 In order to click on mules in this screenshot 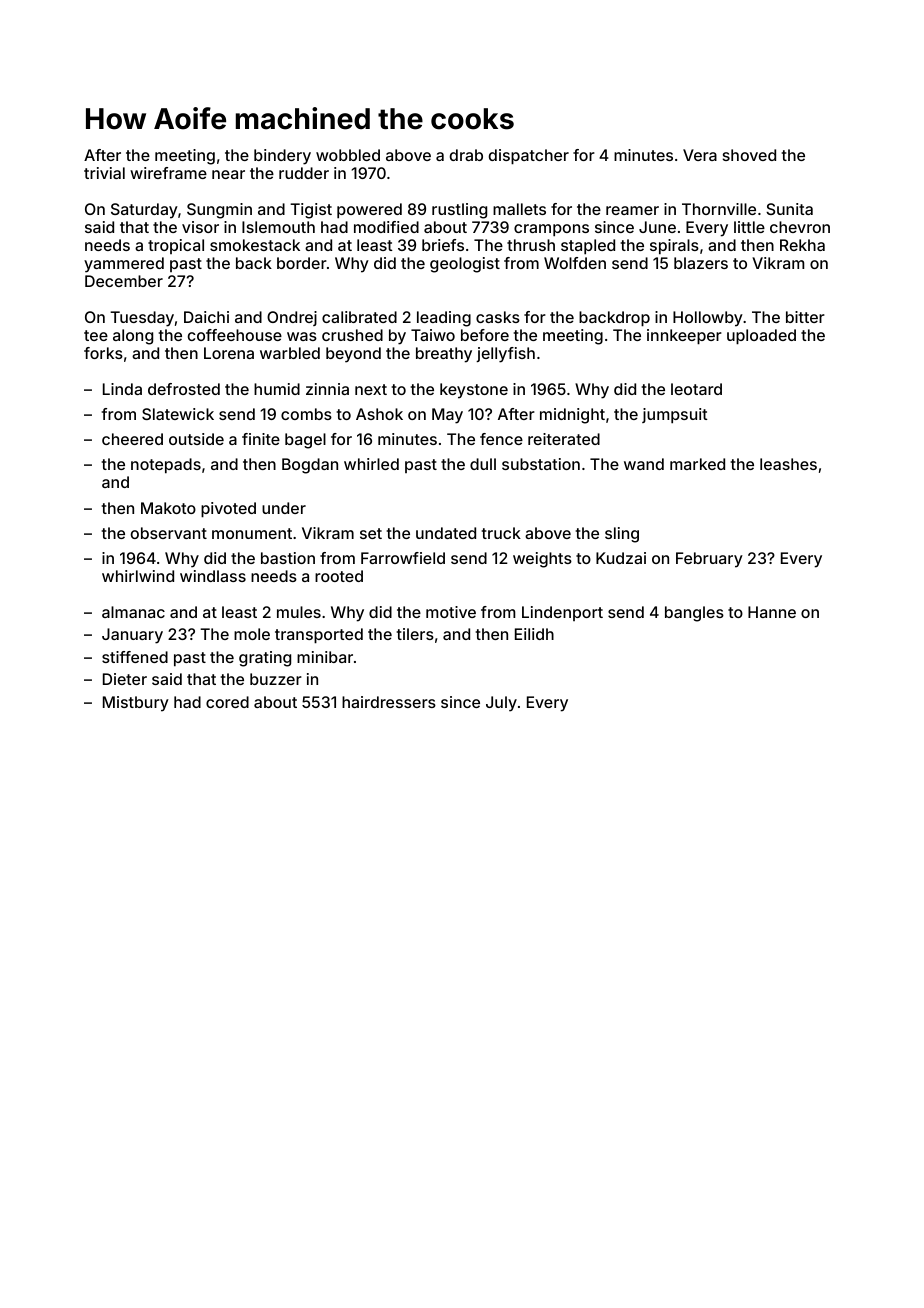, I will do `click(299, 612)`.
